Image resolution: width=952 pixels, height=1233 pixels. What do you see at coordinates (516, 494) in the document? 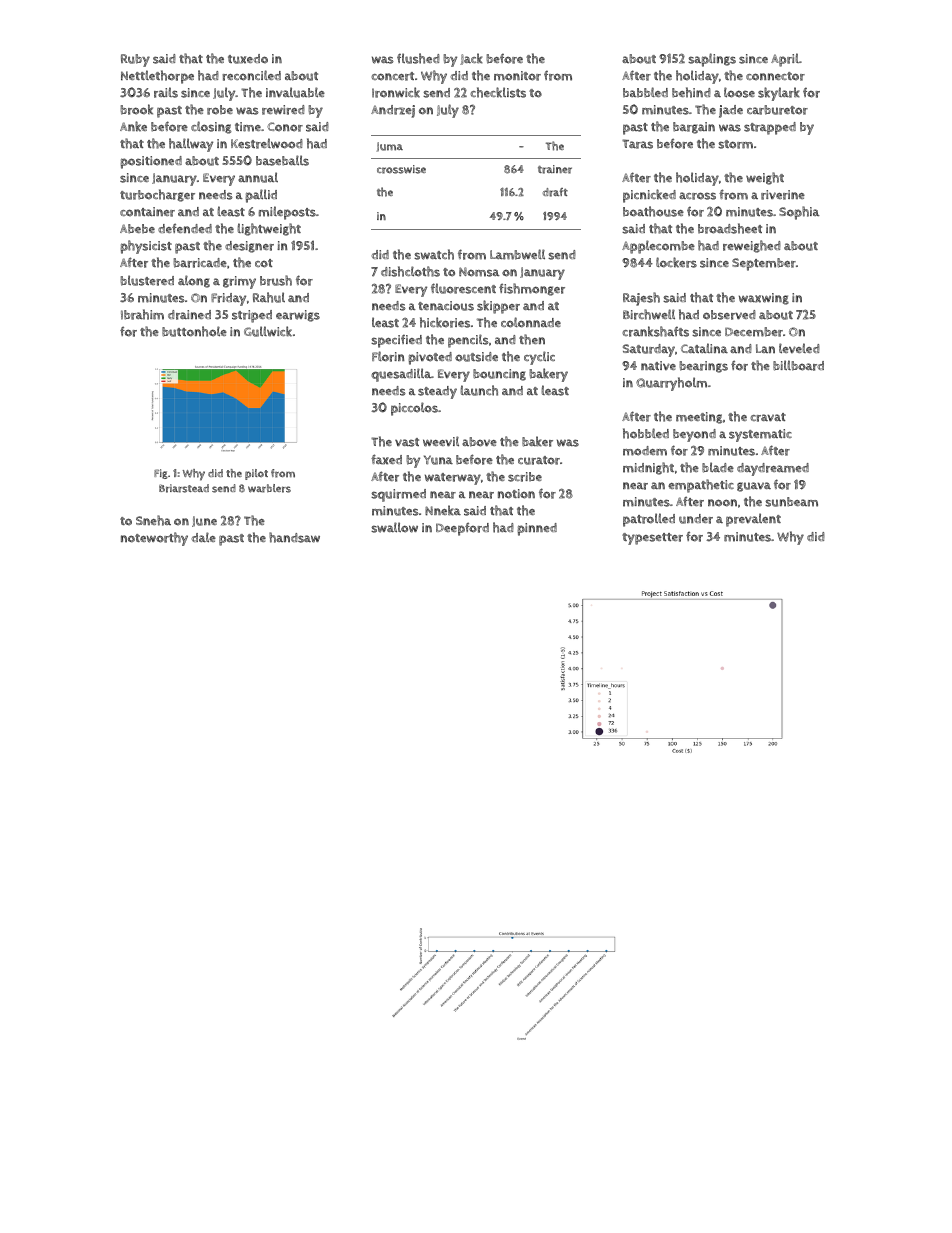
I see `notion` at bounding box center [516, 494].
